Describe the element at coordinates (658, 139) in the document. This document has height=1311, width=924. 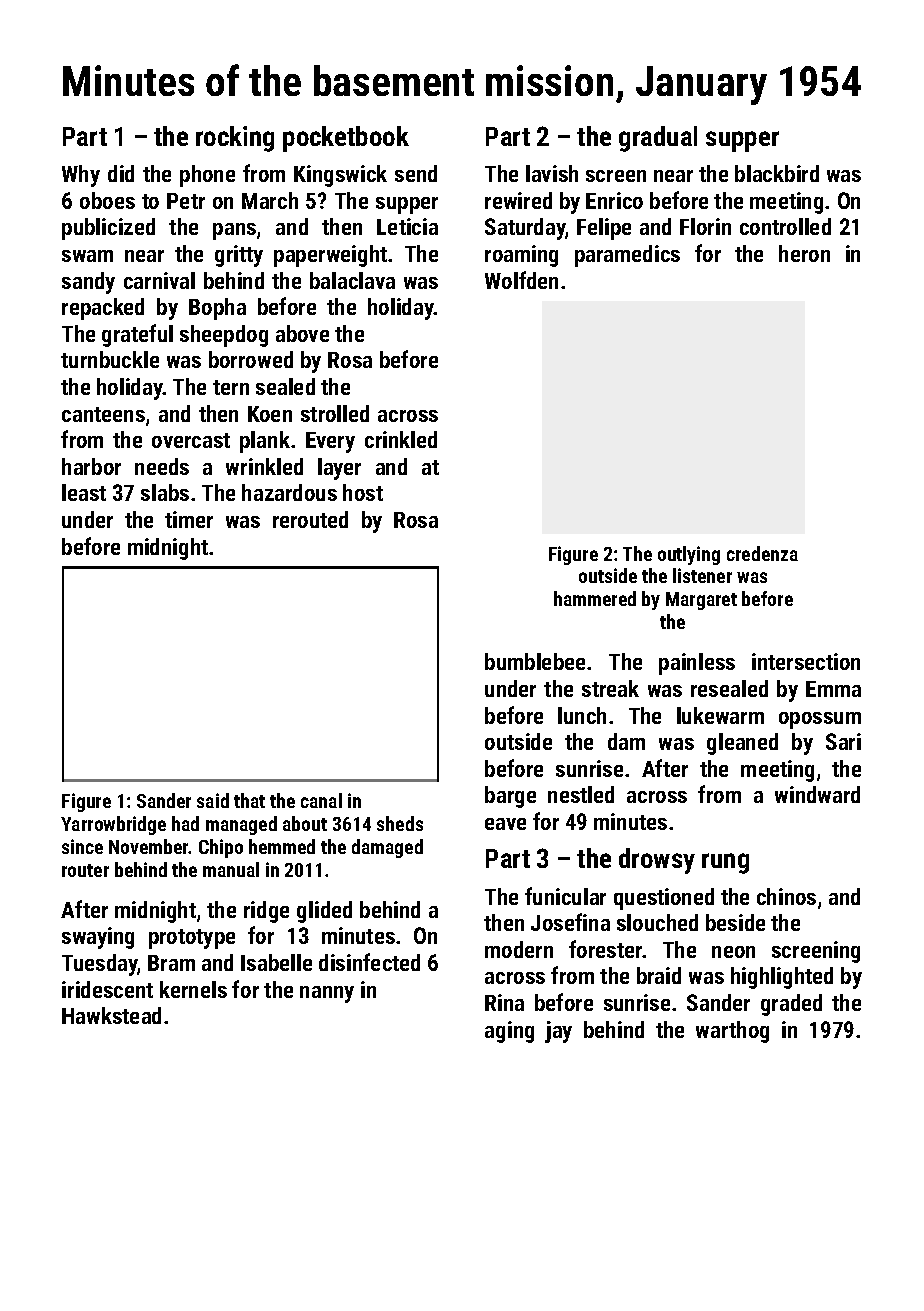
I see `gradual` at that location.
